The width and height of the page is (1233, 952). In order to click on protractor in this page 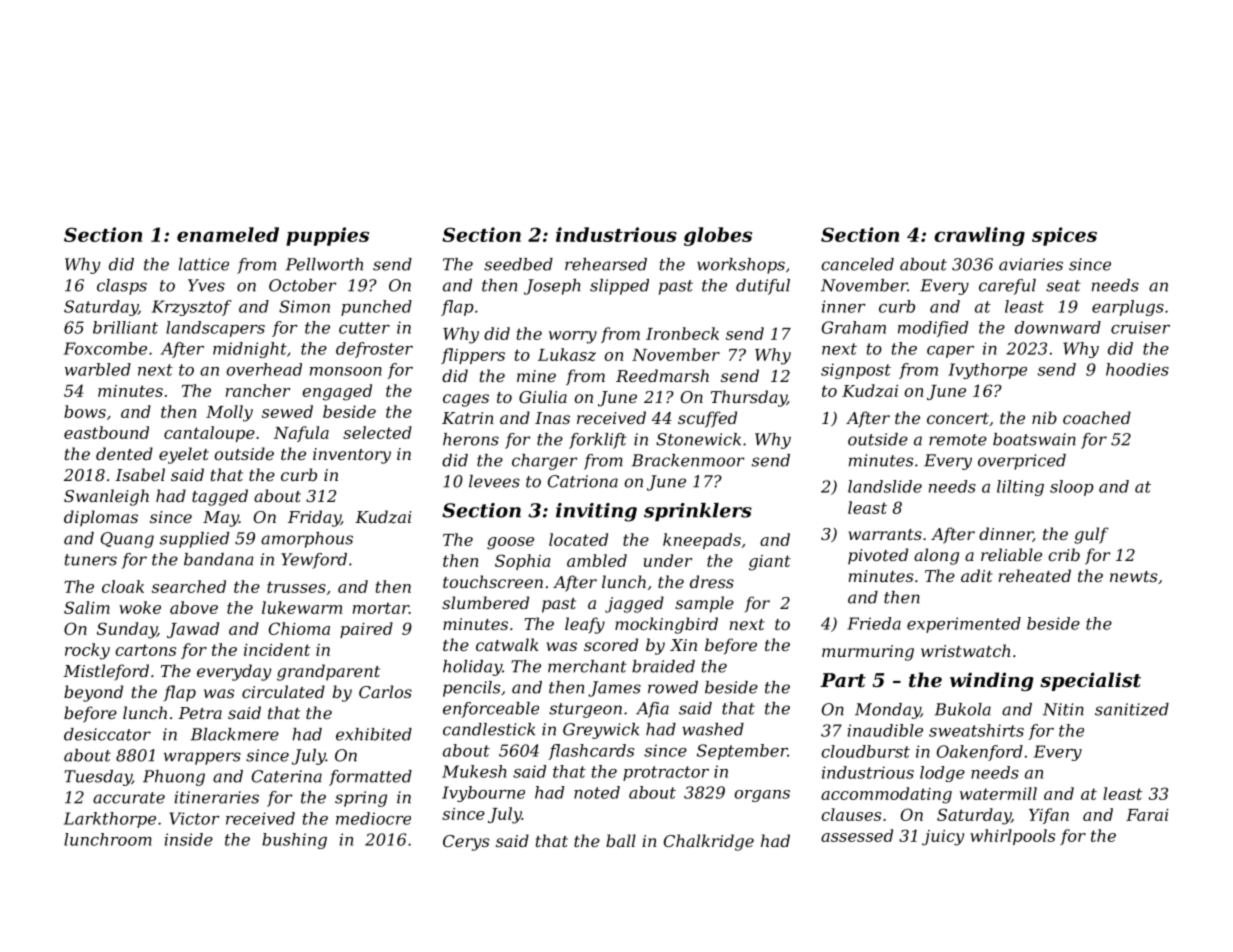, I will do `click(666, 773)`.
